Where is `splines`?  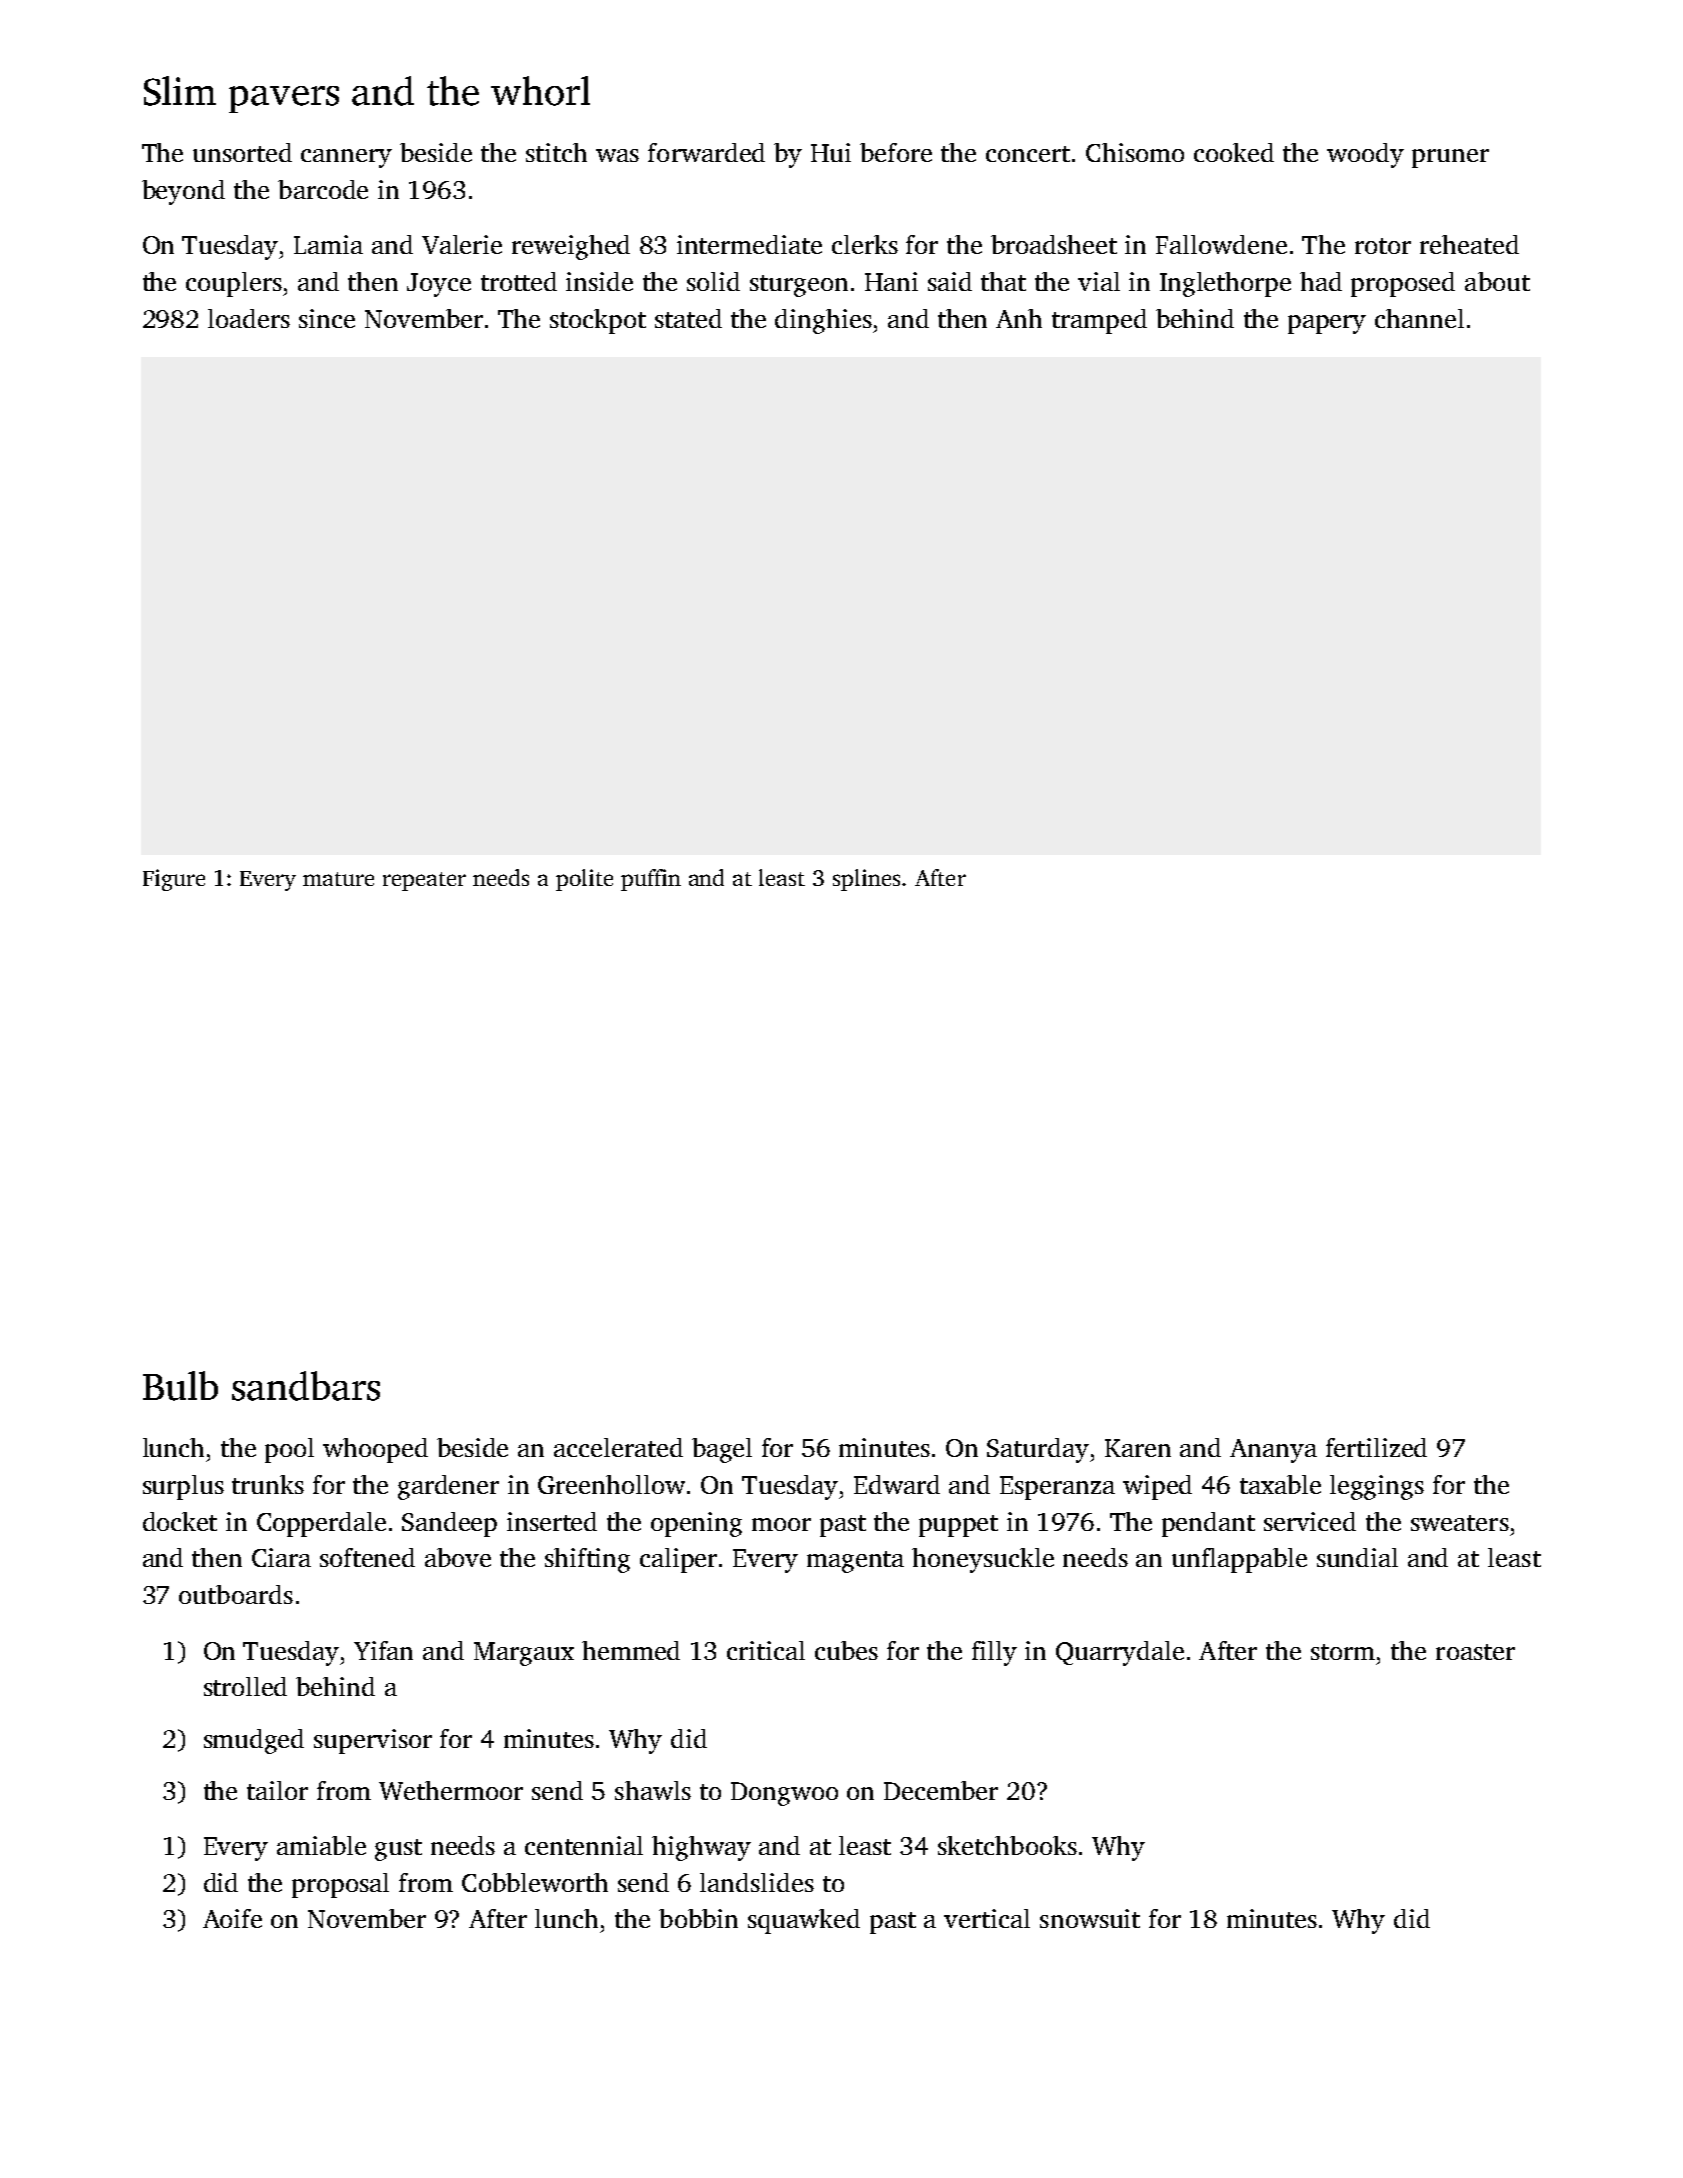
splines is located at coordinates (866, 880).
